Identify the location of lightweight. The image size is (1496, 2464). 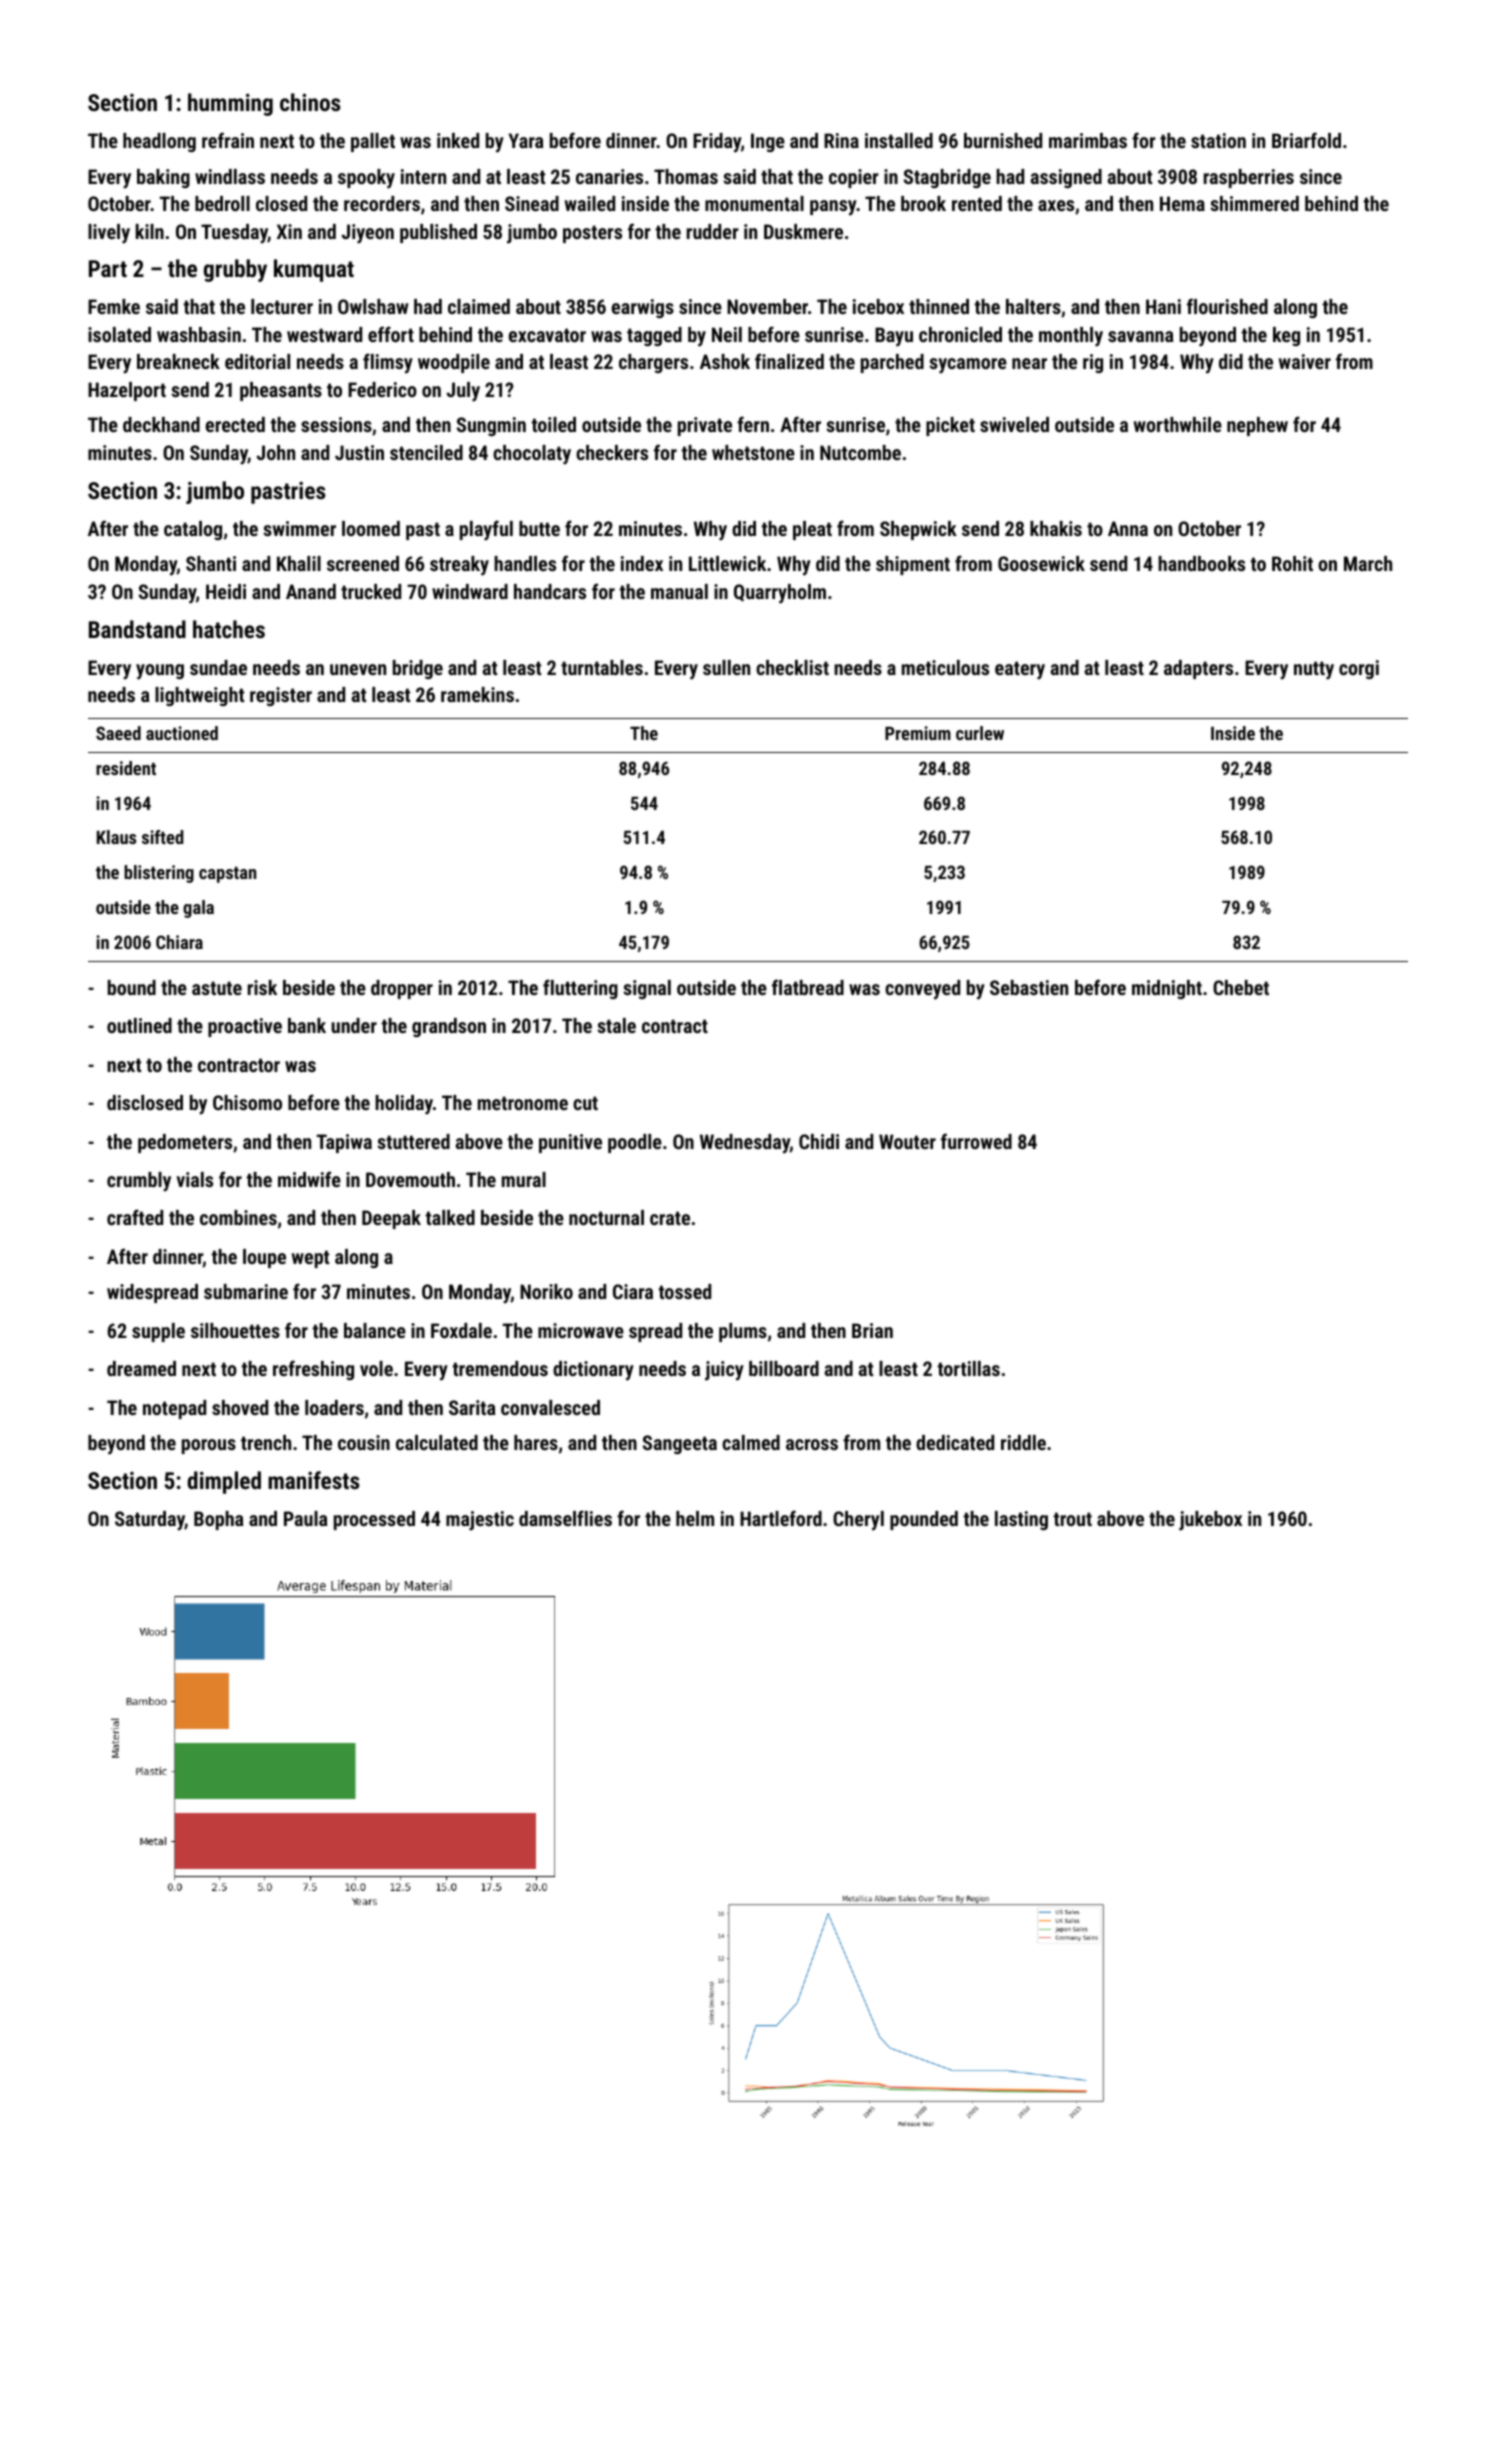
(199, 696).
